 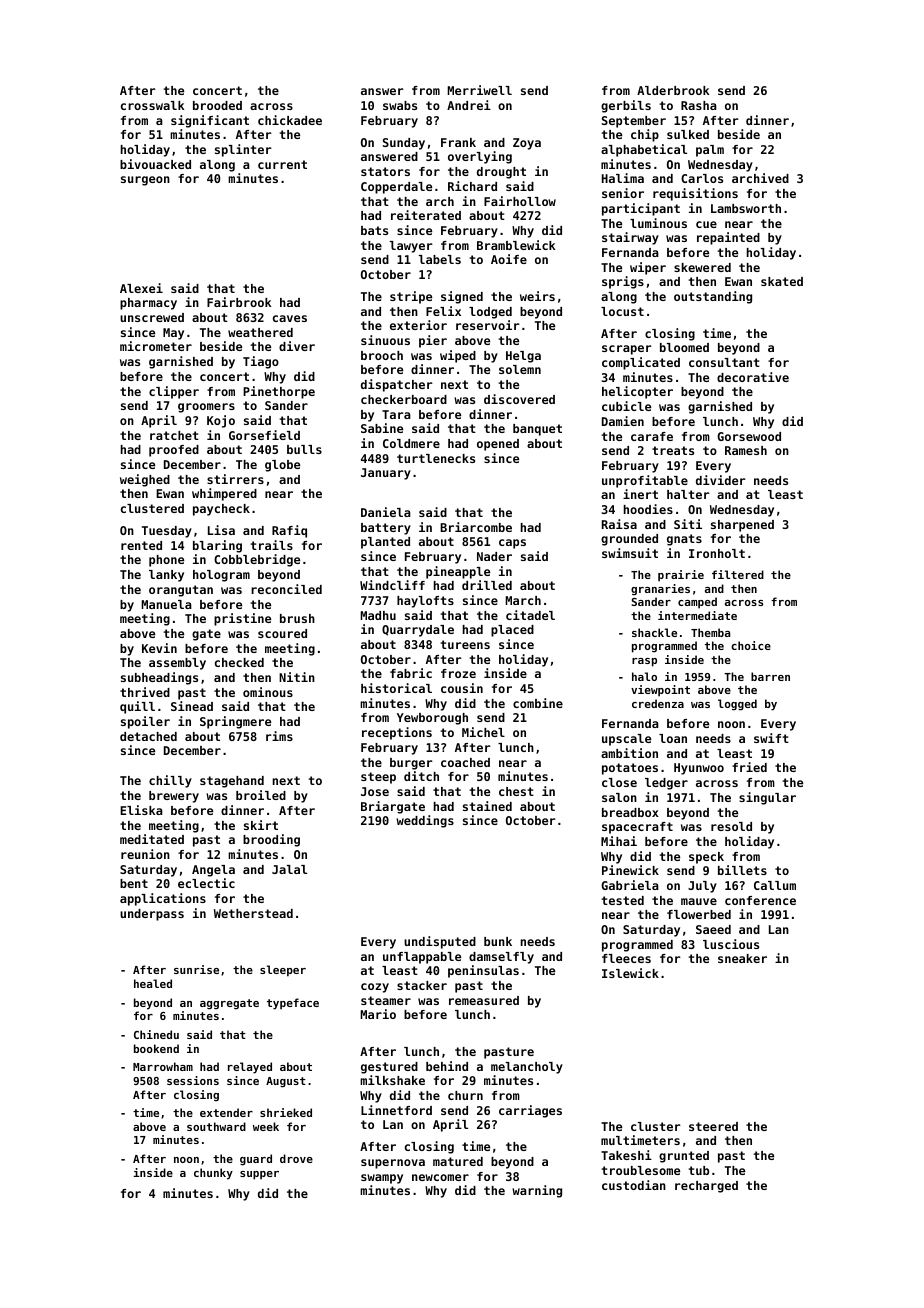 I want to click on crosswalk, so click(x=152, y=105).
